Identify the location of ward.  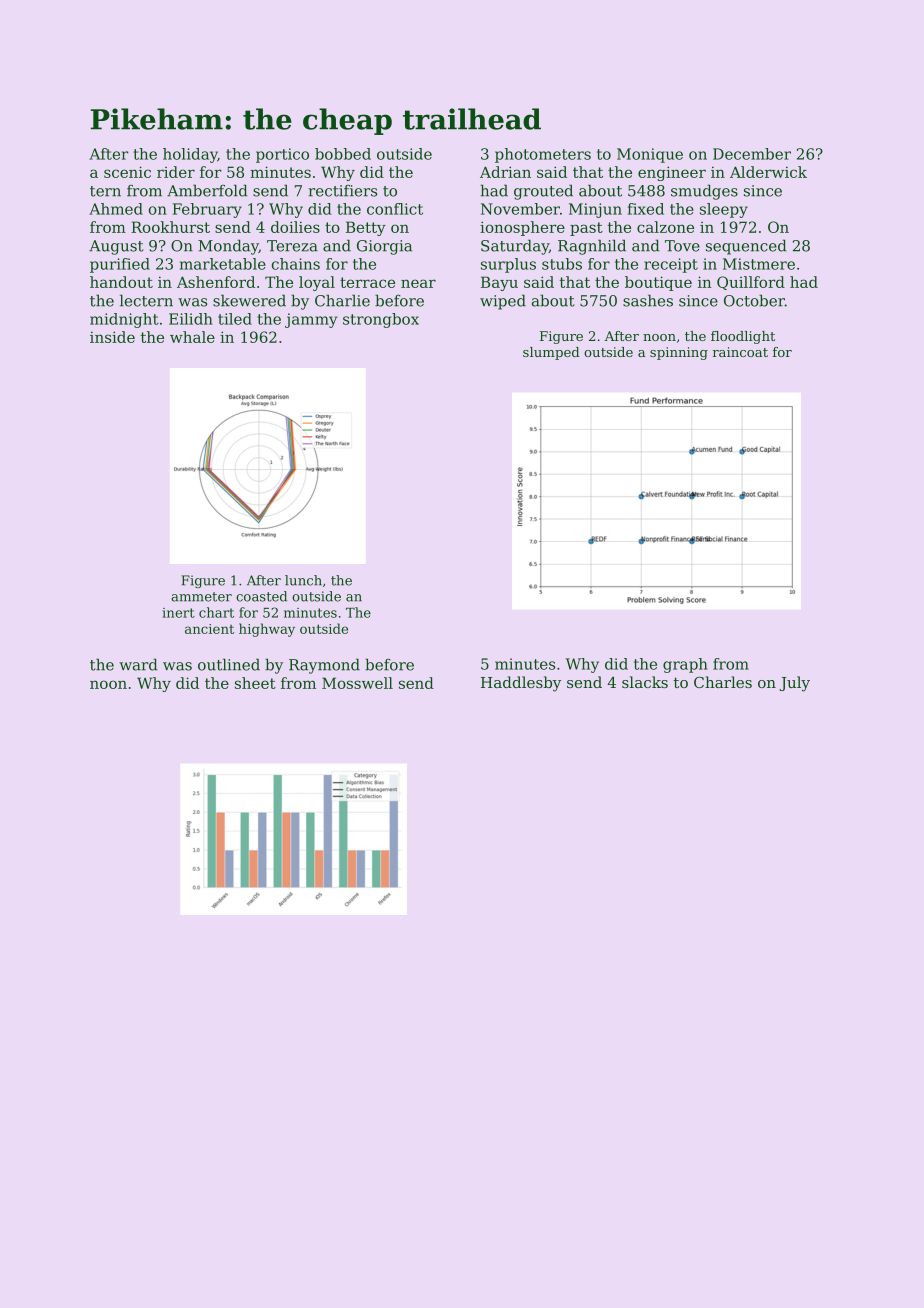
(138, 664).
